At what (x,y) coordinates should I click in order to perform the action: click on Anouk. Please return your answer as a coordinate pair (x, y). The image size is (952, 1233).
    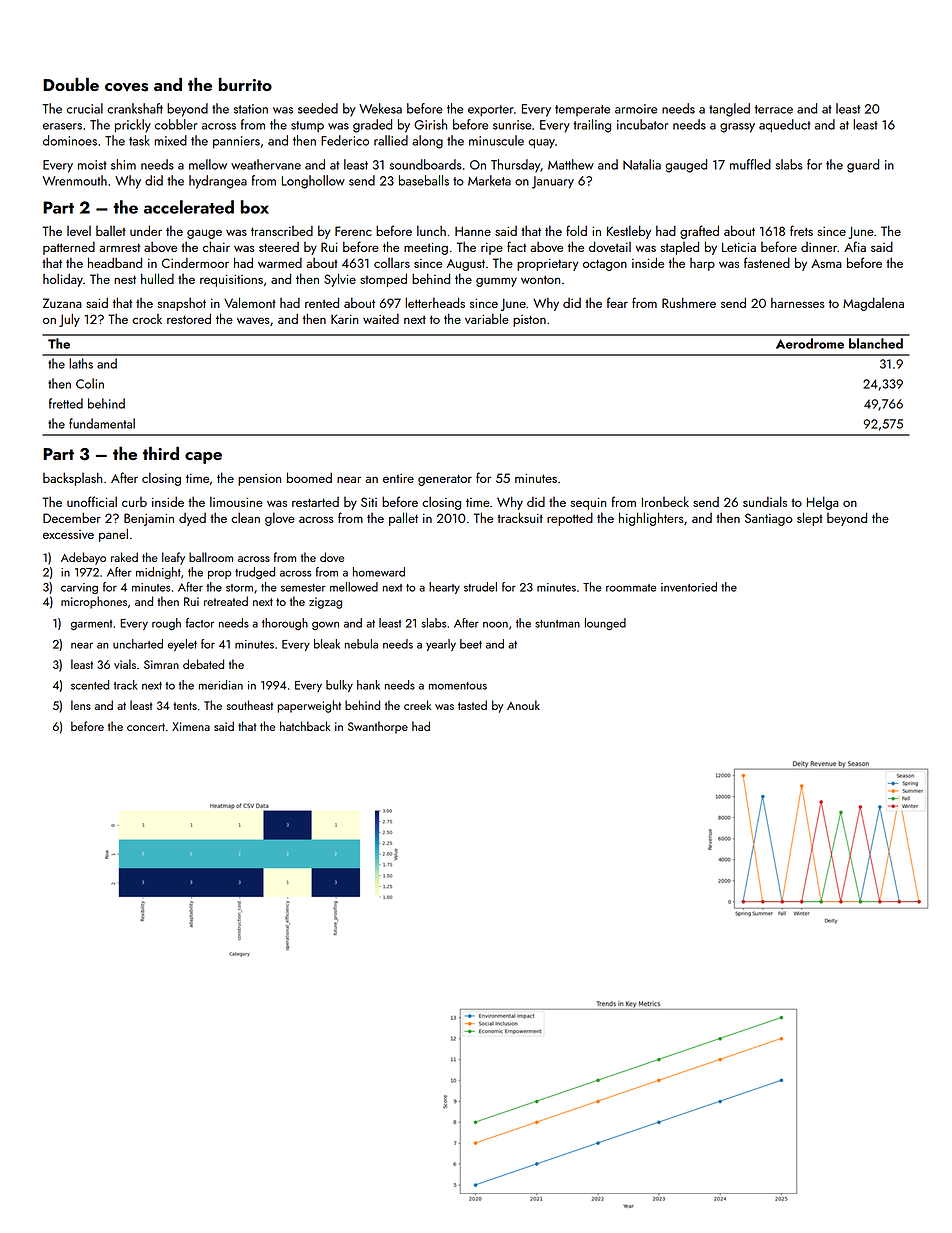
    Looking at the image, I should click on (523, 705).
